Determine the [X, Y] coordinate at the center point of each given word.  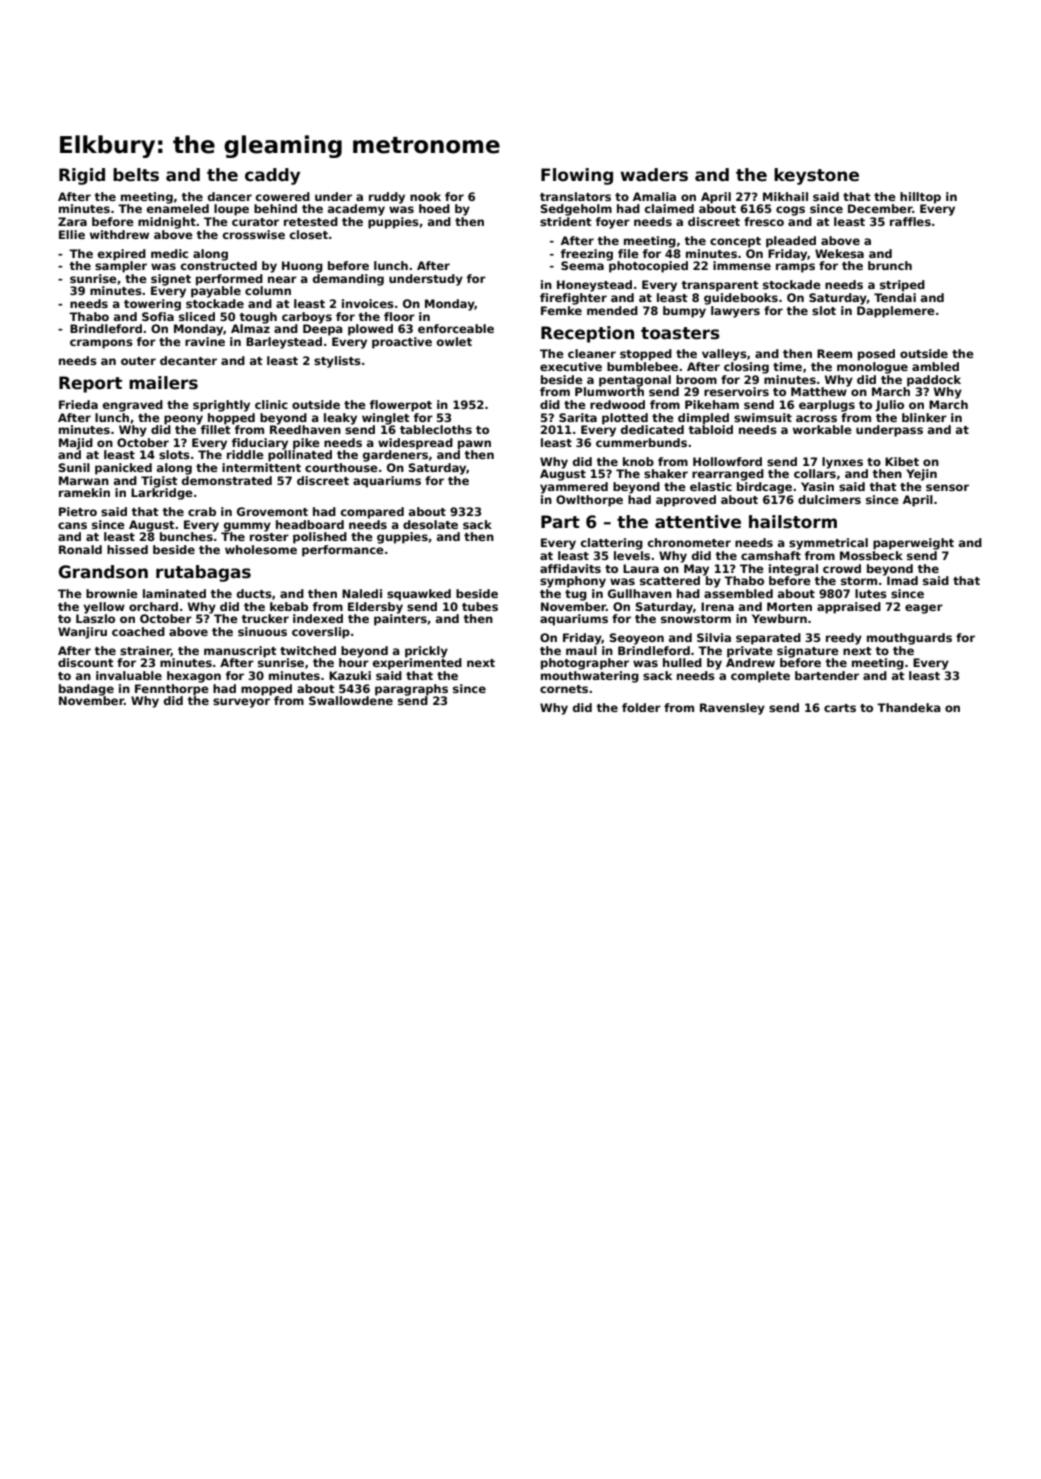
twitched [308, 650]
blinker [924, 417]
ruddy [387, 198]
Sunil [74, 467]
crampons [101, 344]
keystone [816, 176]
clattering [612, 544]
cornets [564, 689]
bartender [827, 675]
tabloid [710, 429]
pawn [474, 445]
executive [571, 366]
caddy [272, 176]
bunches [186, 536]
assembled [738, 593]
